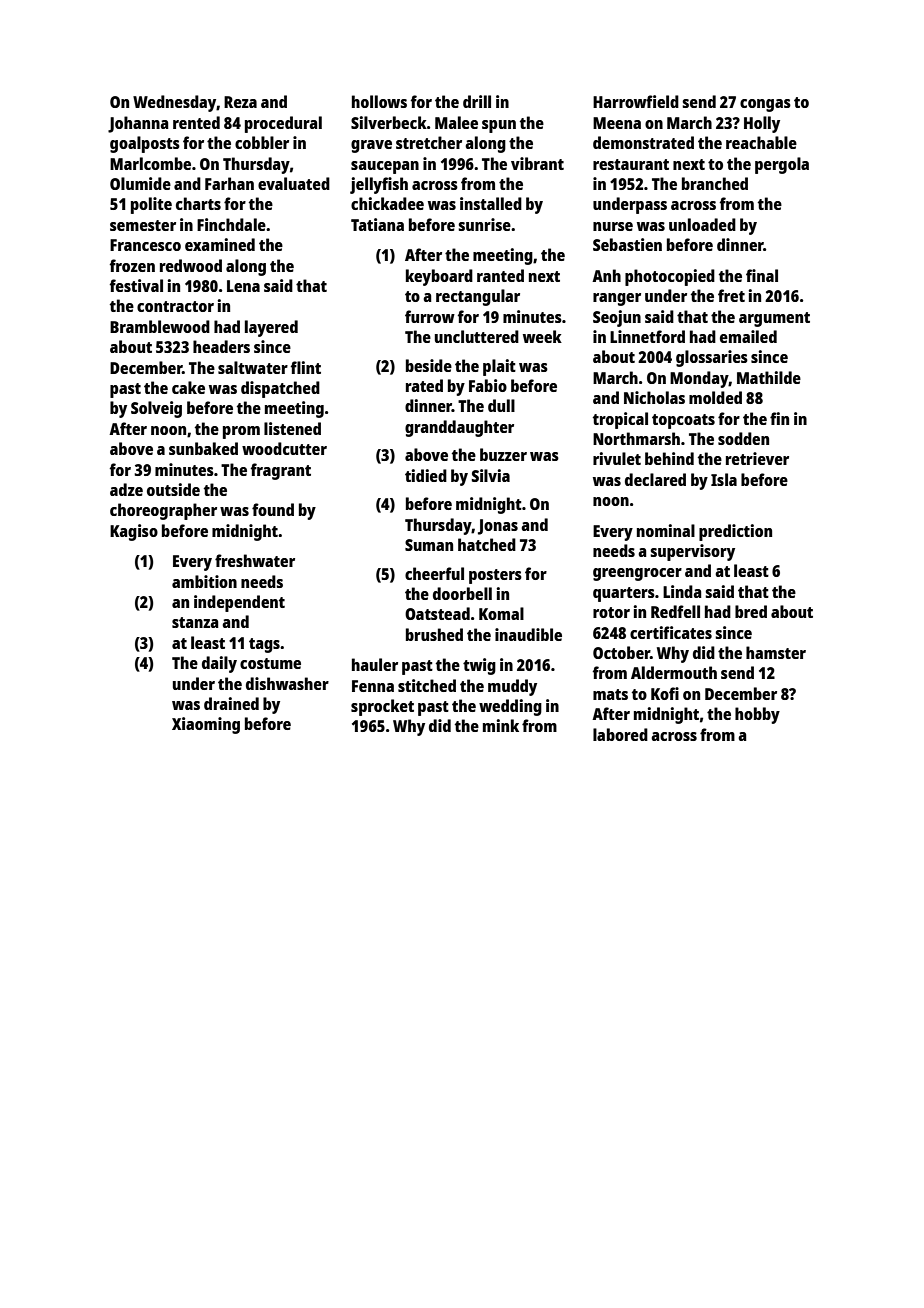 The image size is (924, 1308). Describe the element at coordinates (126, 489) in the screenshot. I see `adze` at that location.
